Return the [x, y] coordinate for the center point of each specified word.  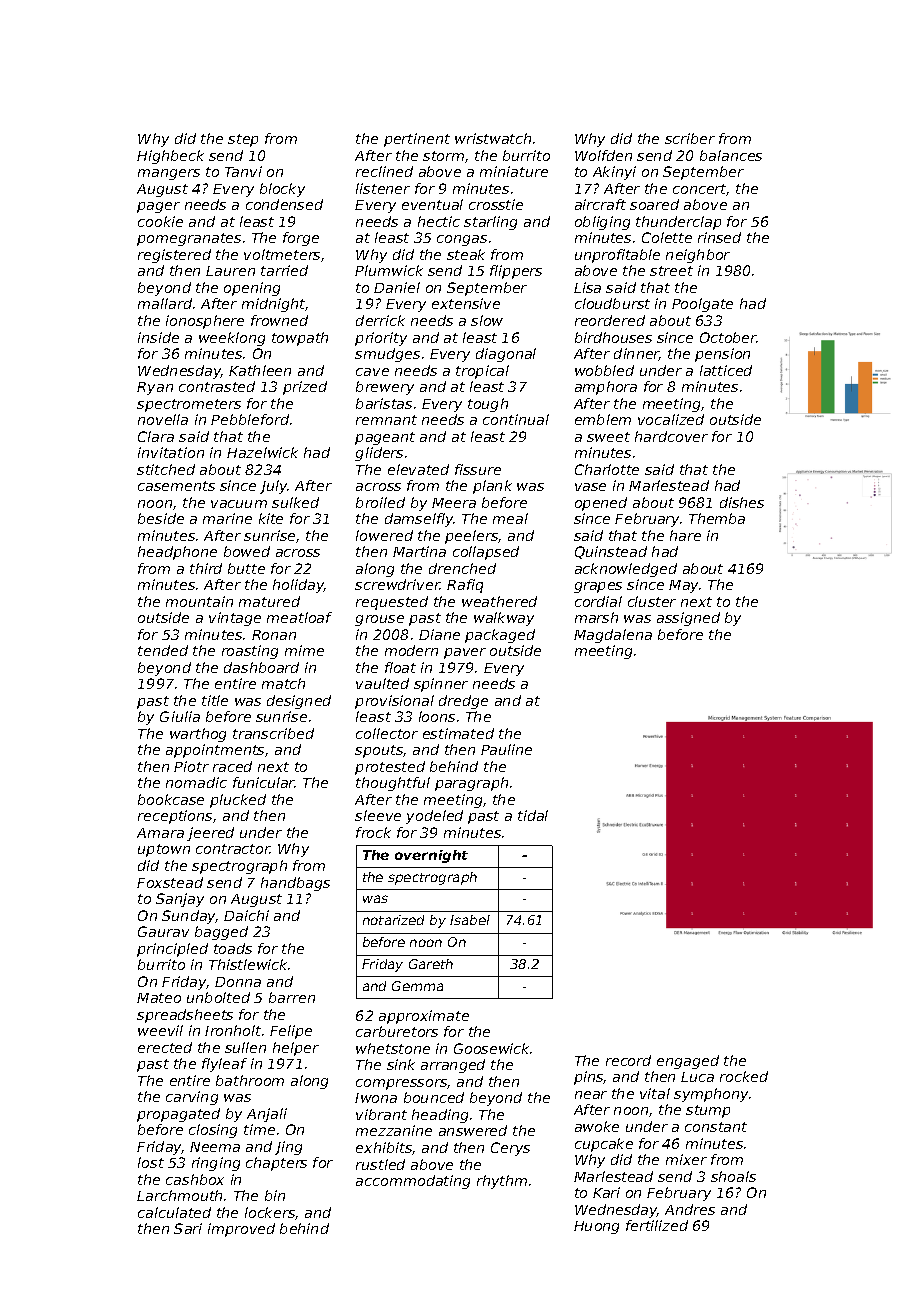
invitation [171, 452]
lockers [270, 1212]
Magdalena [613, 636]
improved [241, 1230]
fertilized [657, 1225]
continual [516, 419]
